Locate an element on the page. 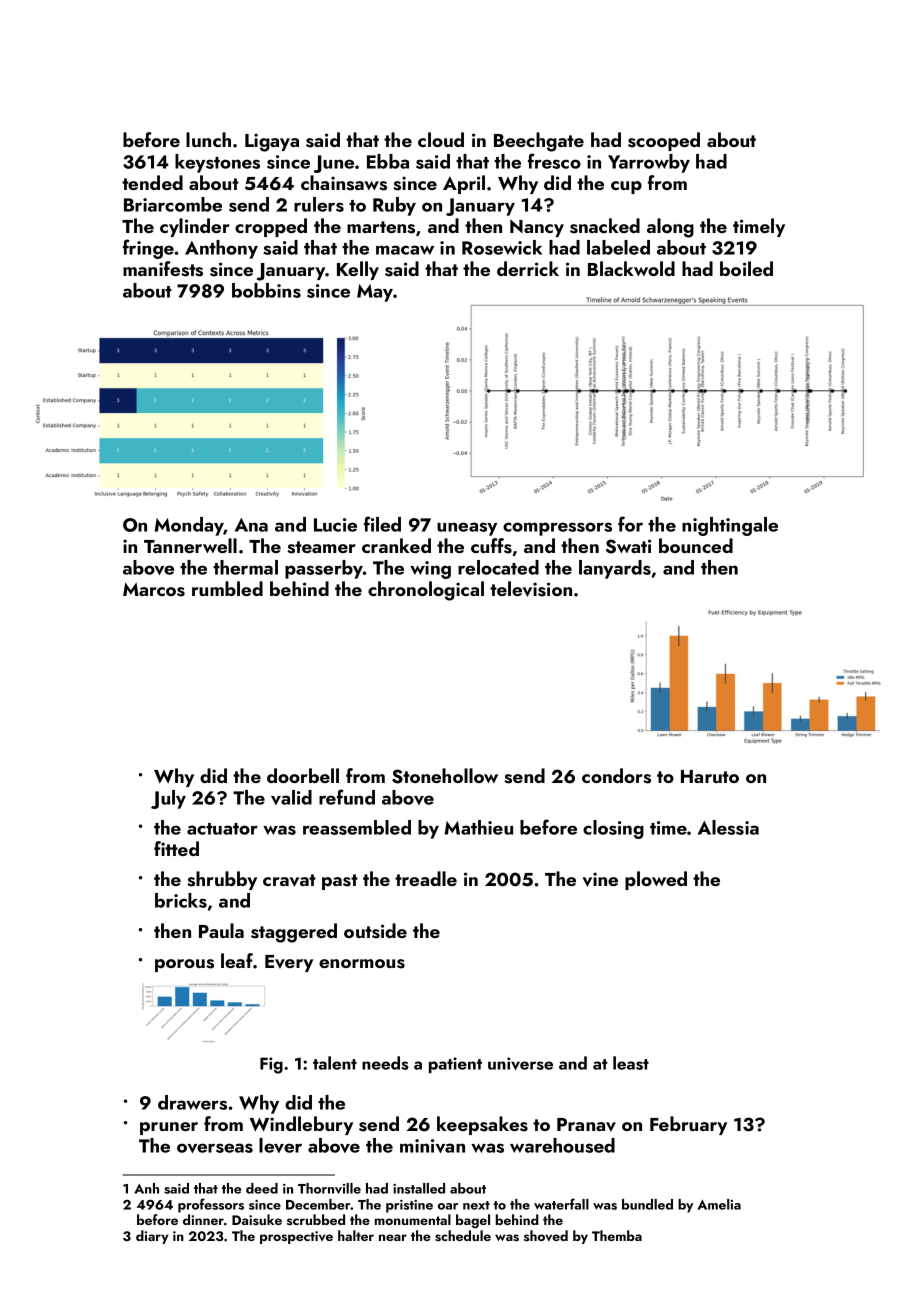  cranked is located at coordinates (396, 545).
